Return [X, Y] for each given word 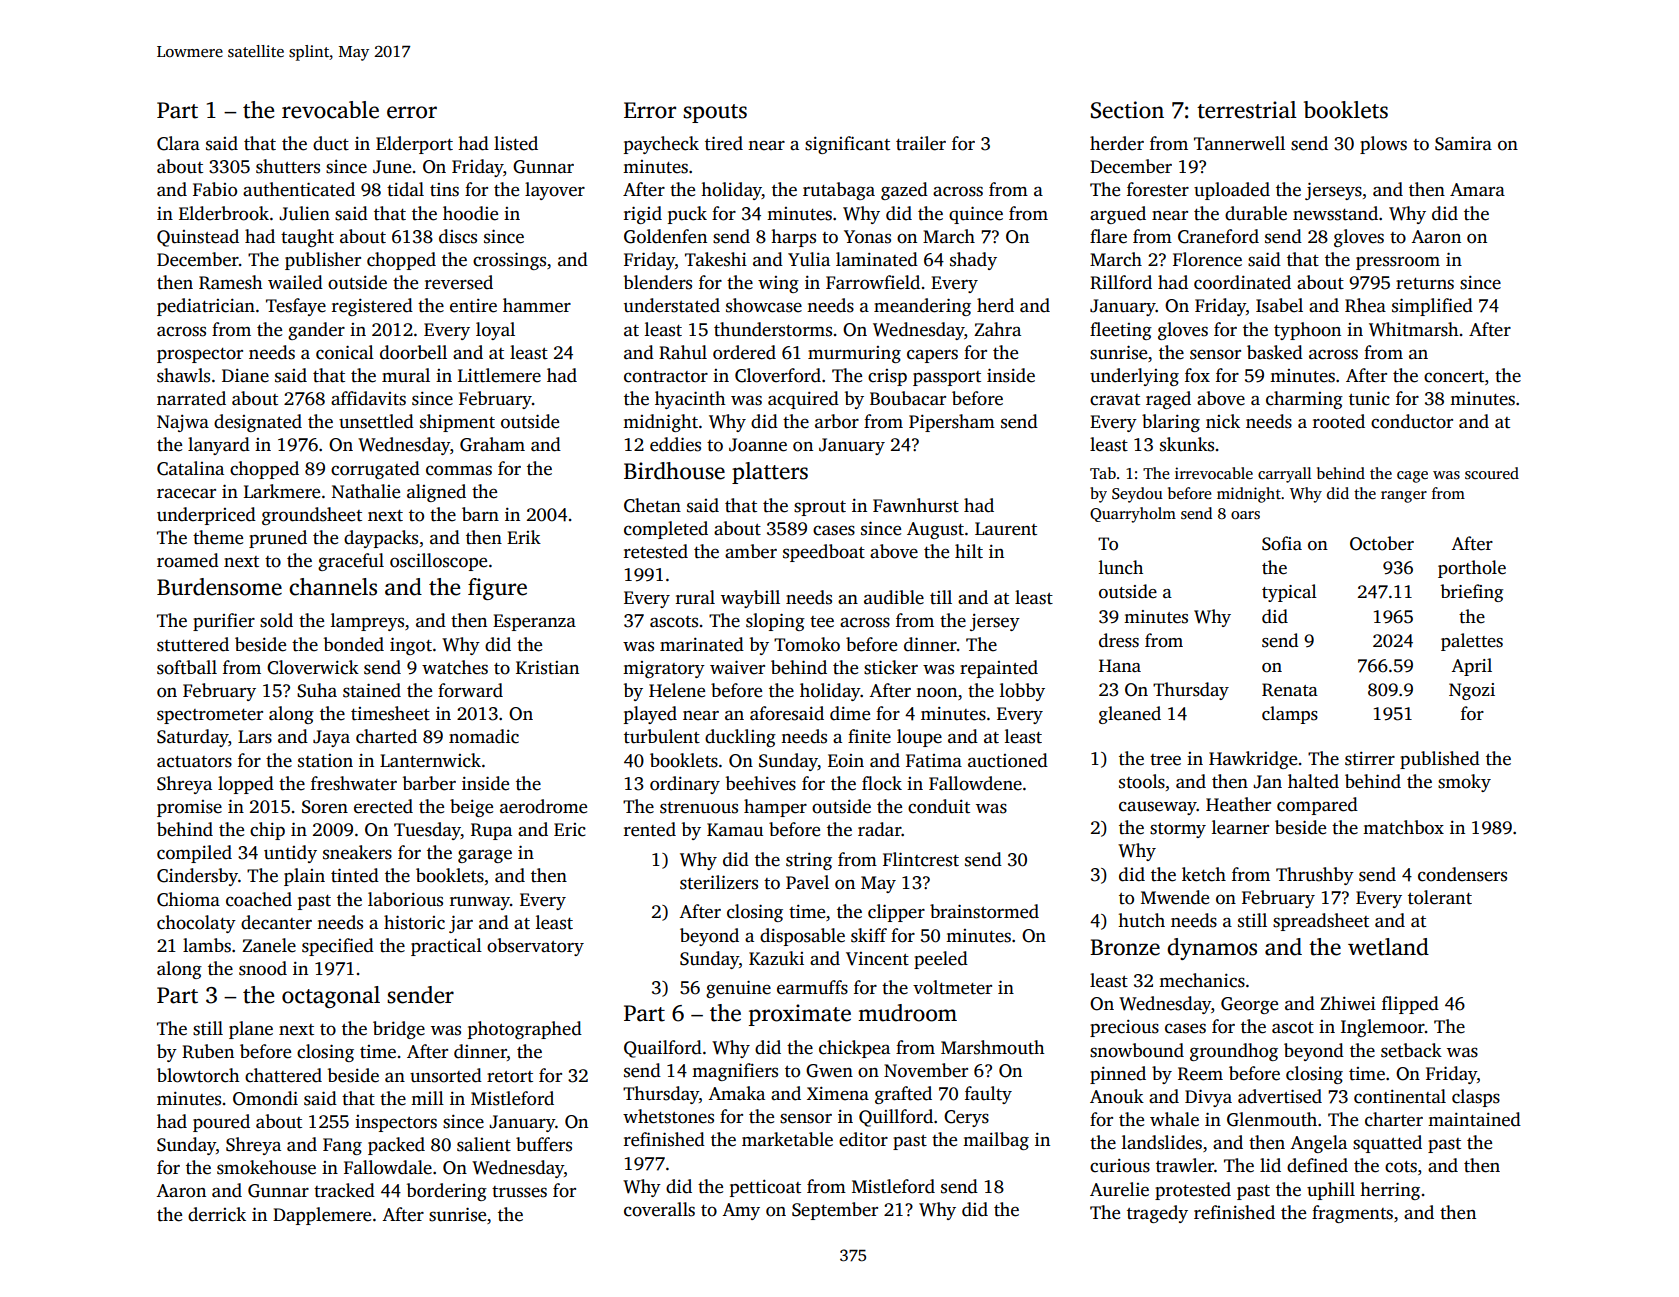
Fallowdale [388, 1167]
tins [444, 190]
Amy [741, 1211]
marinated [702, 644]
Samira [1463, 143]
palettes [1472, 642]
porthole [1472, 569]
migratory [664, 669]
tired [724, 143]
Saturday [193, 738]
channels [333, 587]
